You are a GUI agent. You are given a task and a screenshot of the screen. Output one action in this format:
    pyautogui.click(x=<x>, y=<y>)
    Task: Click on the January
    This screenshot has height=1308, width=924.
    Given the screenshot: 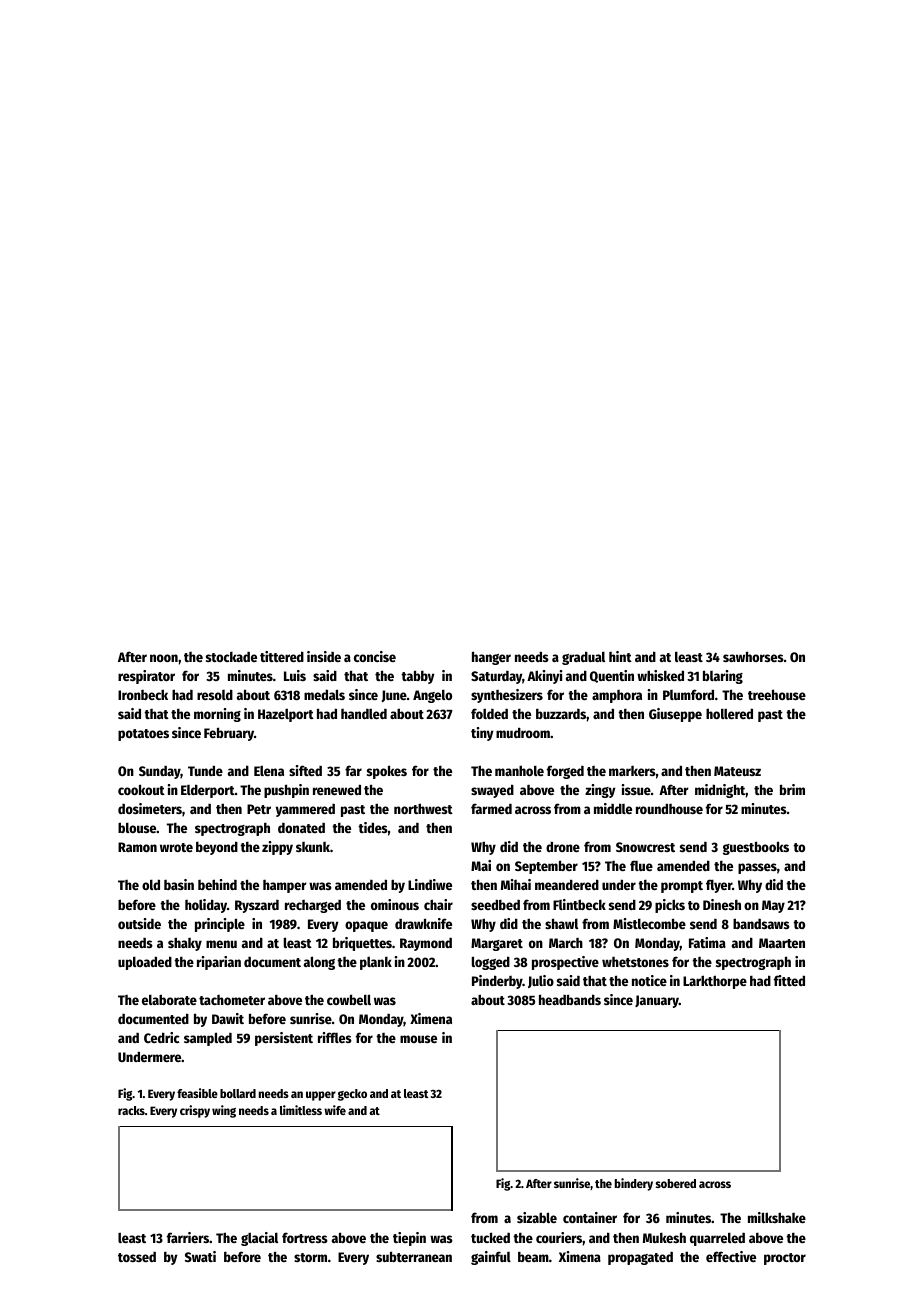 What is the action you would take?
    pyautogui.click(x=657, y=1001)
